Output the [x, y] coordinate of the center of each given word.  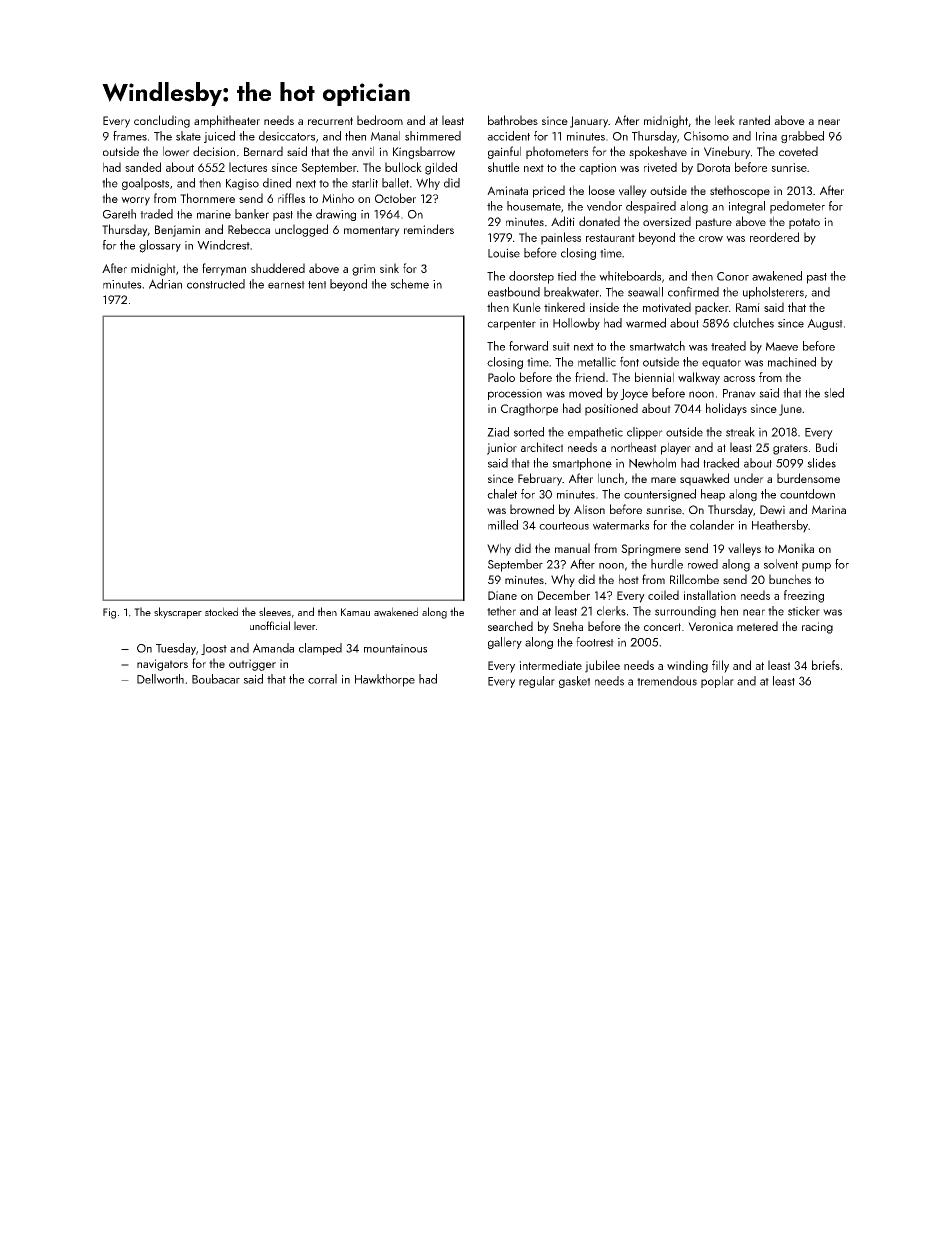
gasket [574, 682]
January [589, 122]
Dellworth [160, 679]
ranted [754, 120]
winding [687, 666]
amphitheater [227, 121]
